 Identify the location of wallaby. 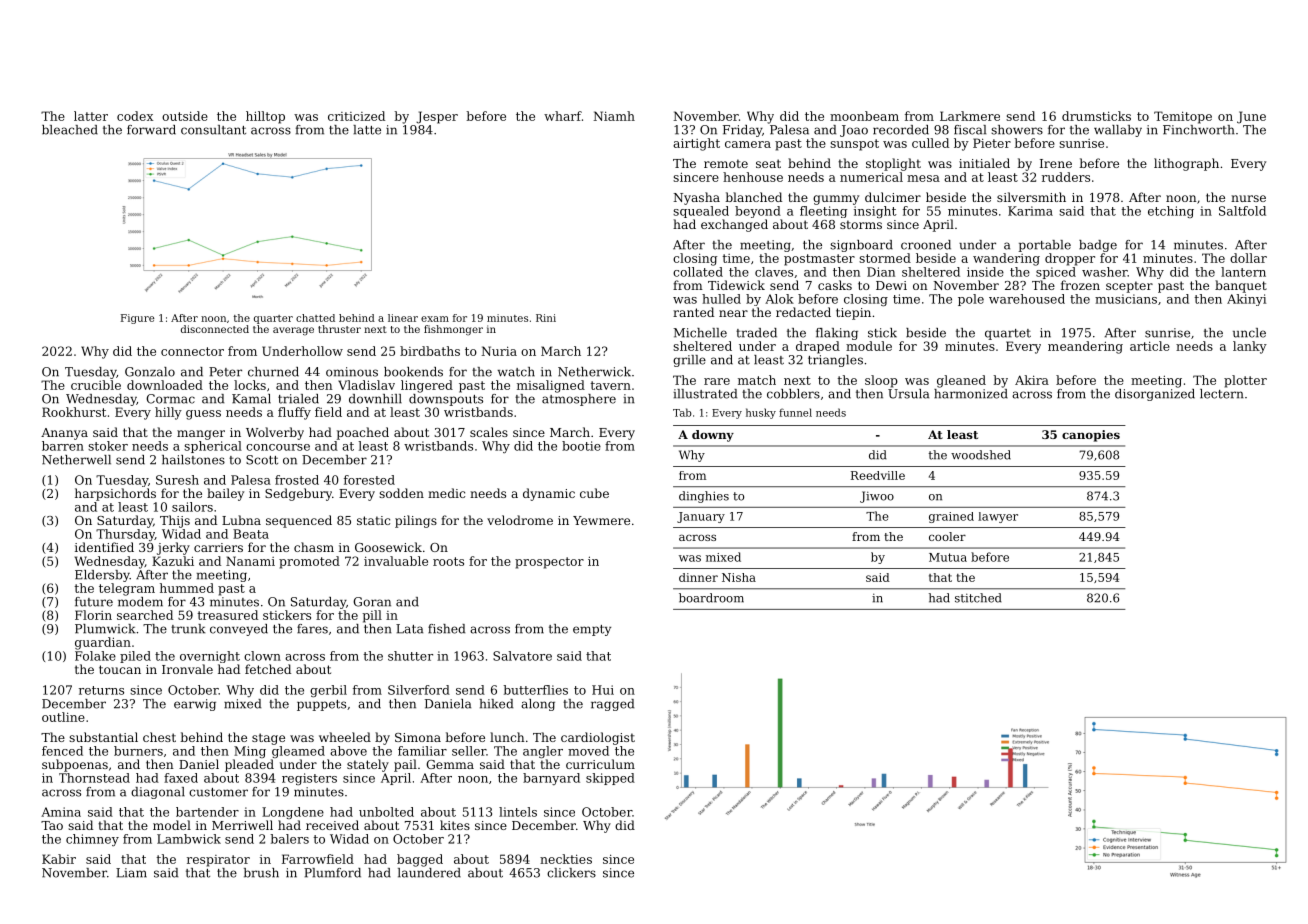
(1118, 131).
